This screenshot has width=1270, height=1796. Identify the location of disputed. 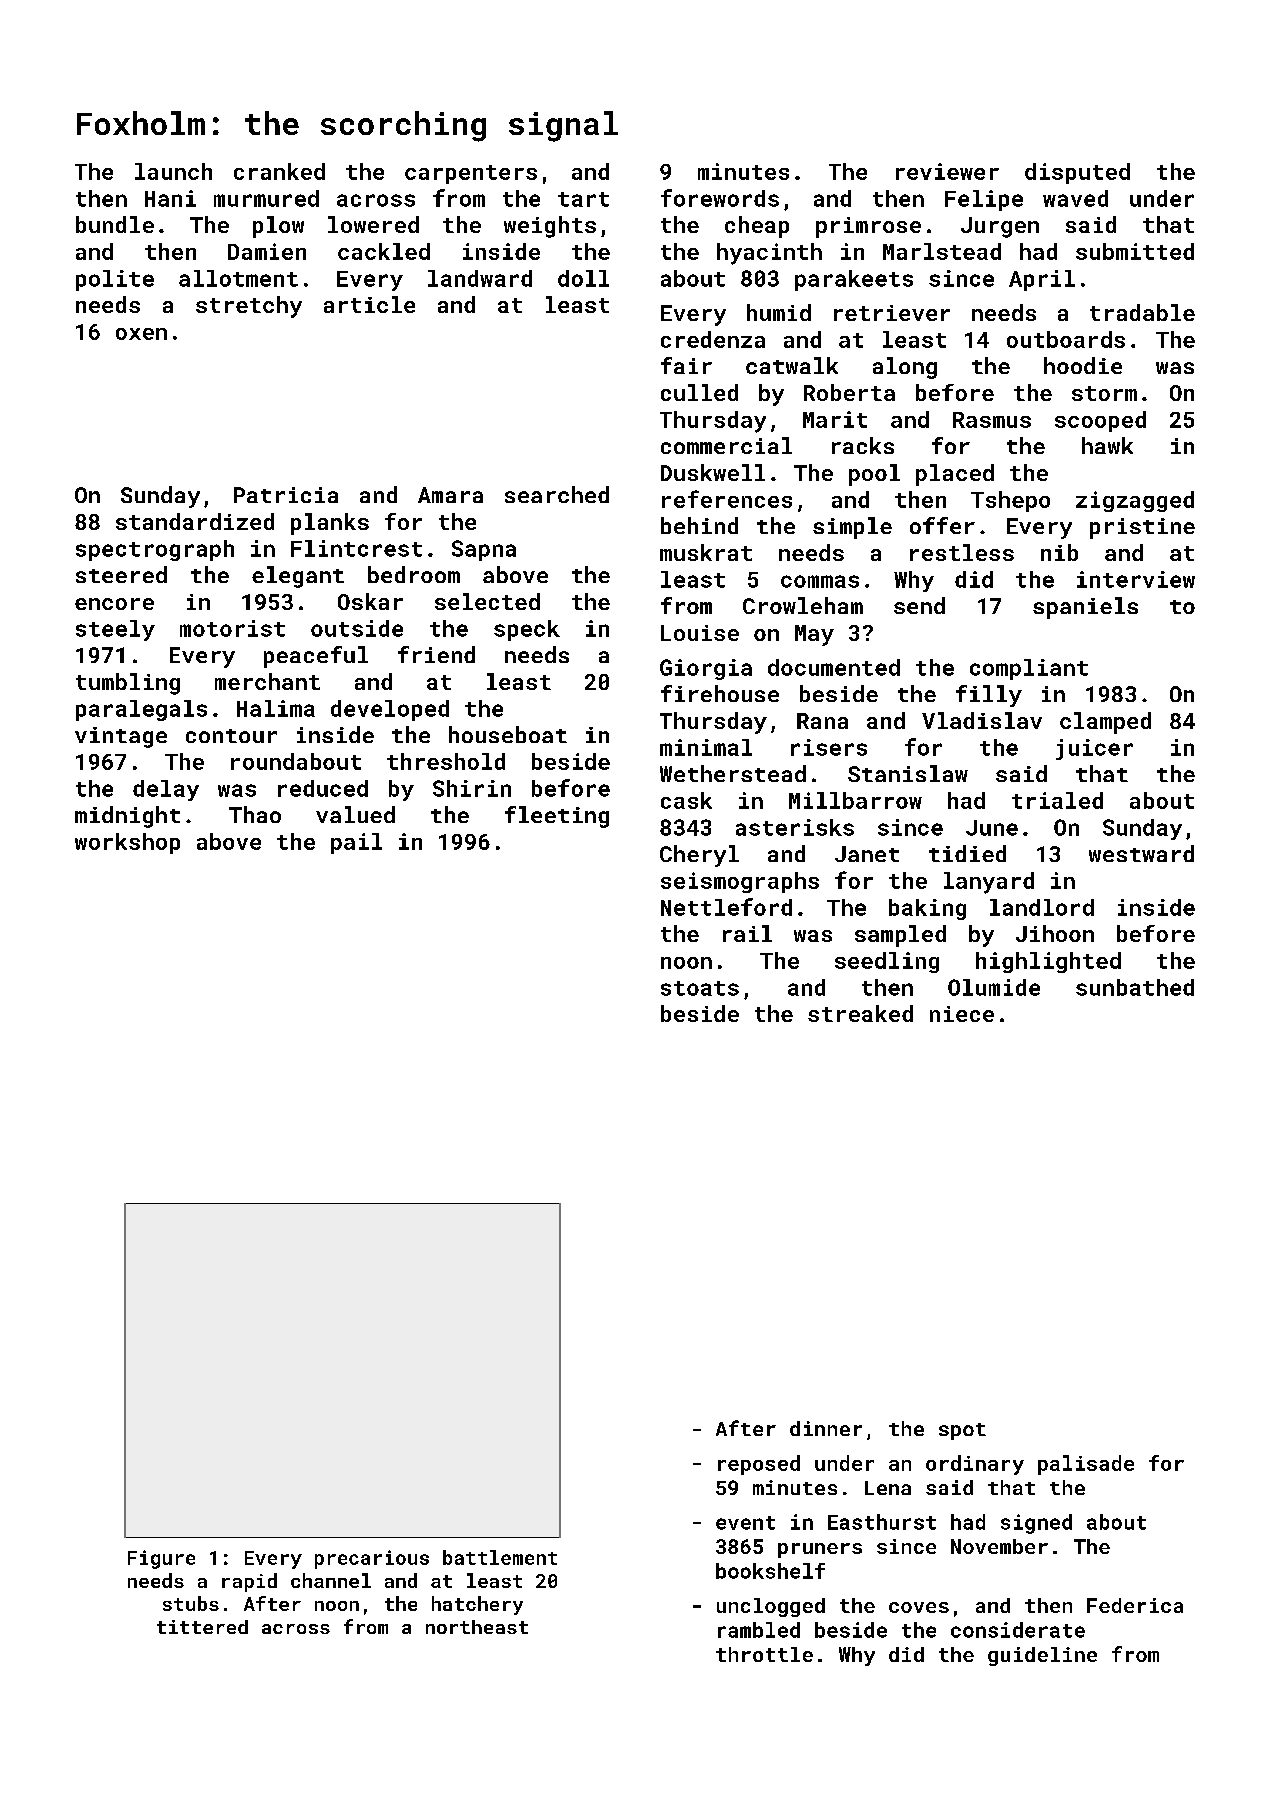
(1077, 173).
